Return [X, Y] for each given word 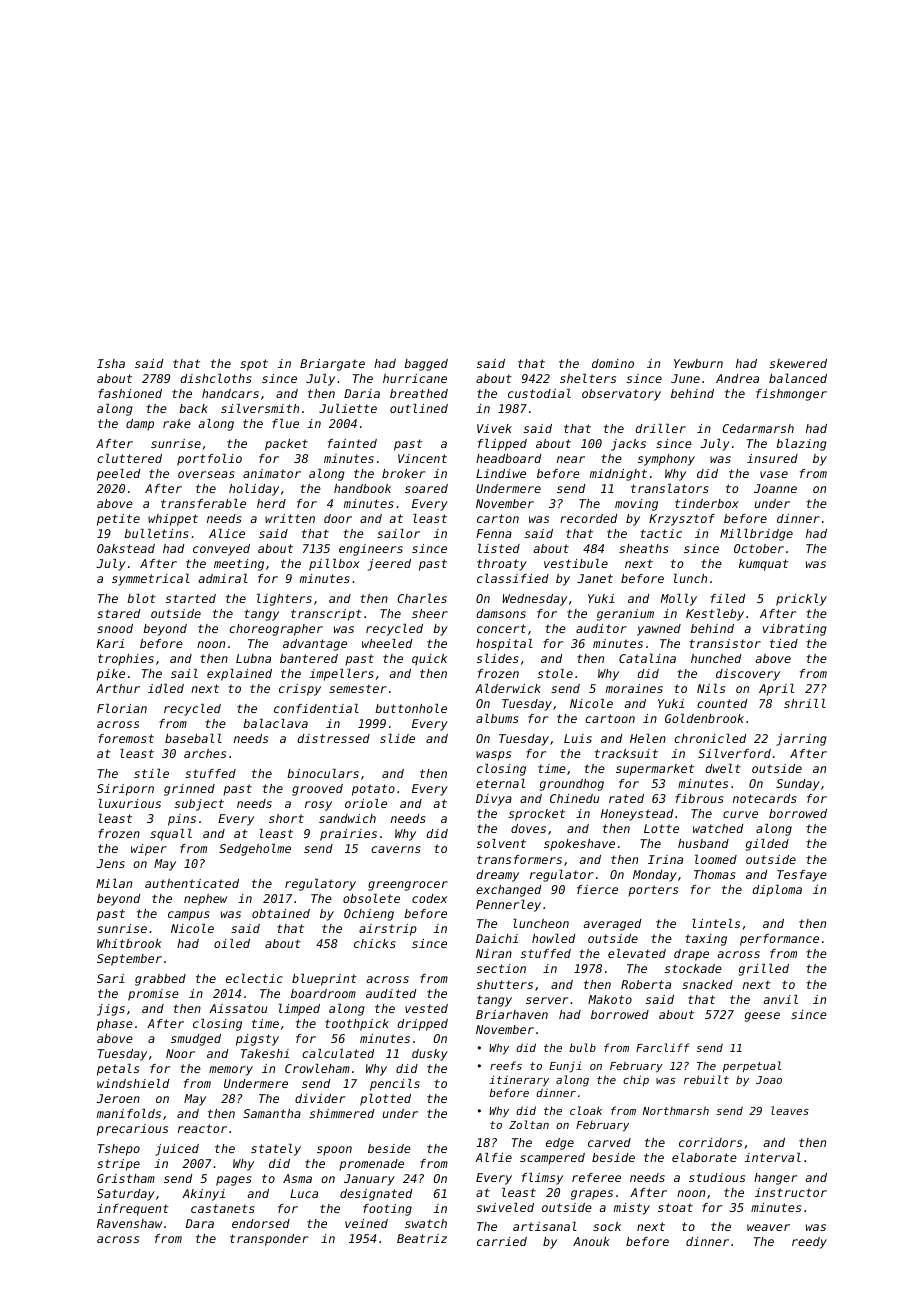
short [286, 818]
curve [740, 814]
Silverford [734, 753]
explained [239, 675]
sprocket [537, 815]
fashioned [130, 393]
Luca [304, 1193]
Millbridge [756, 535]
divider [320, 1098]
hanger [775, 1179]
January [369, 1180]
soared [426, 488]
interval [772, 1157]
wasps [493, 756]
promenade [371, 1165]
